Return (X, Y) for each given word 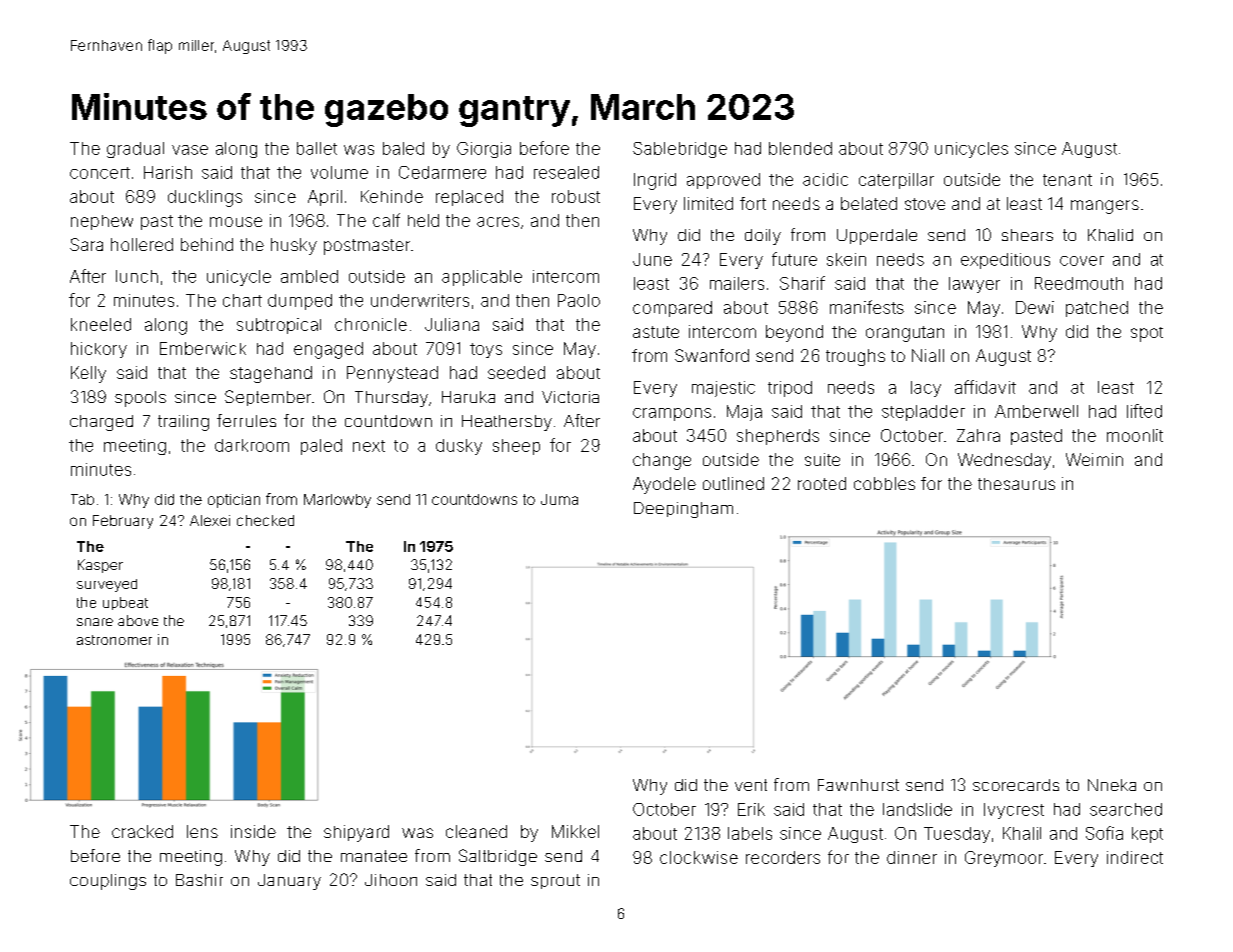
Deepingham (683, 510)
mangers (1105, 207)
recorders (783, 857)
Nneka (1112, 785)
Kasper (100, 566)
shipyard (356, 833)
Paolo (579, 300)
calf (386, 220)
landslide (917, 809)
